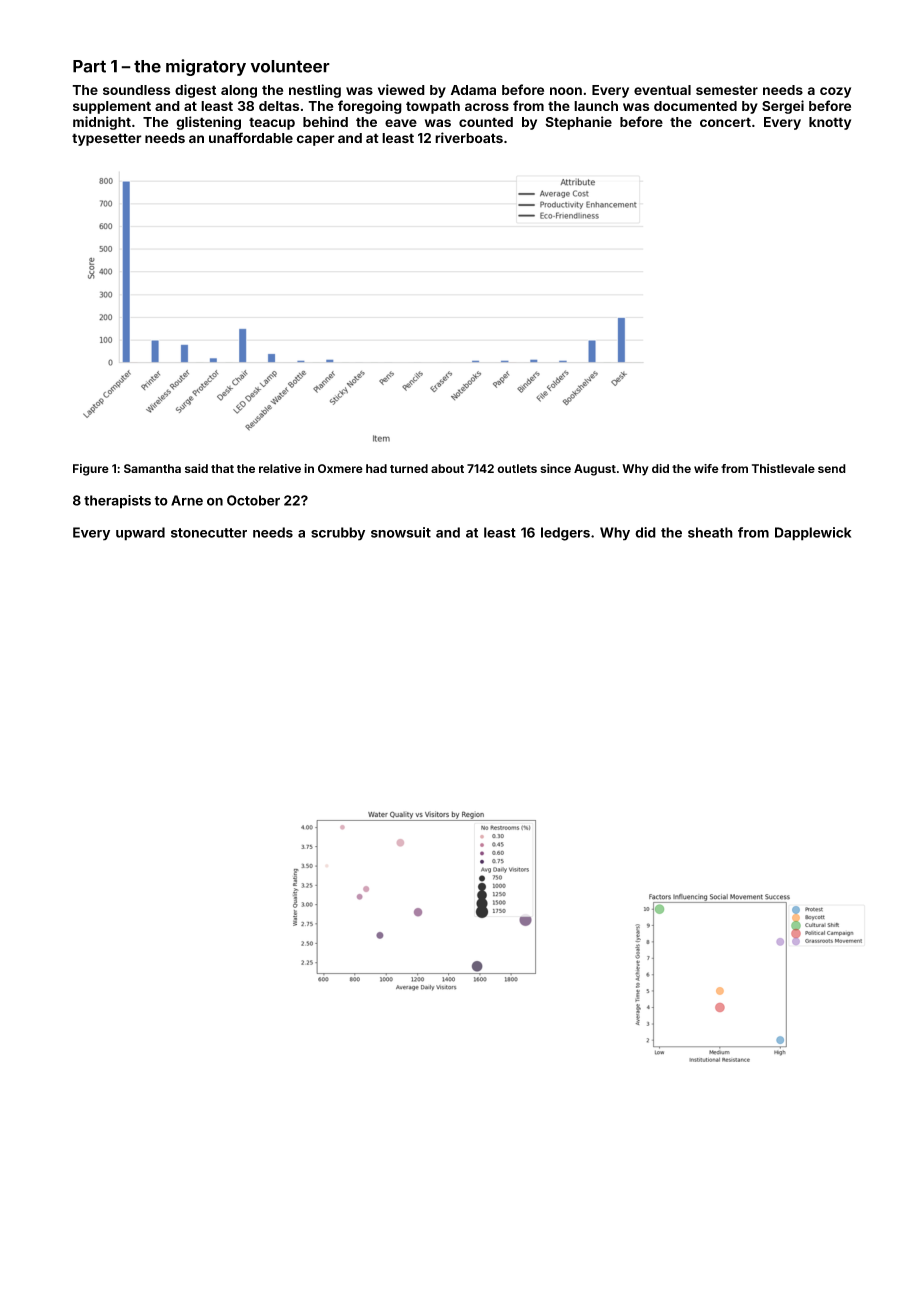 The image size is (924, 1308). Describe the element at coordinates (566, 91) in the screenshot. I see `noon` at that location.
